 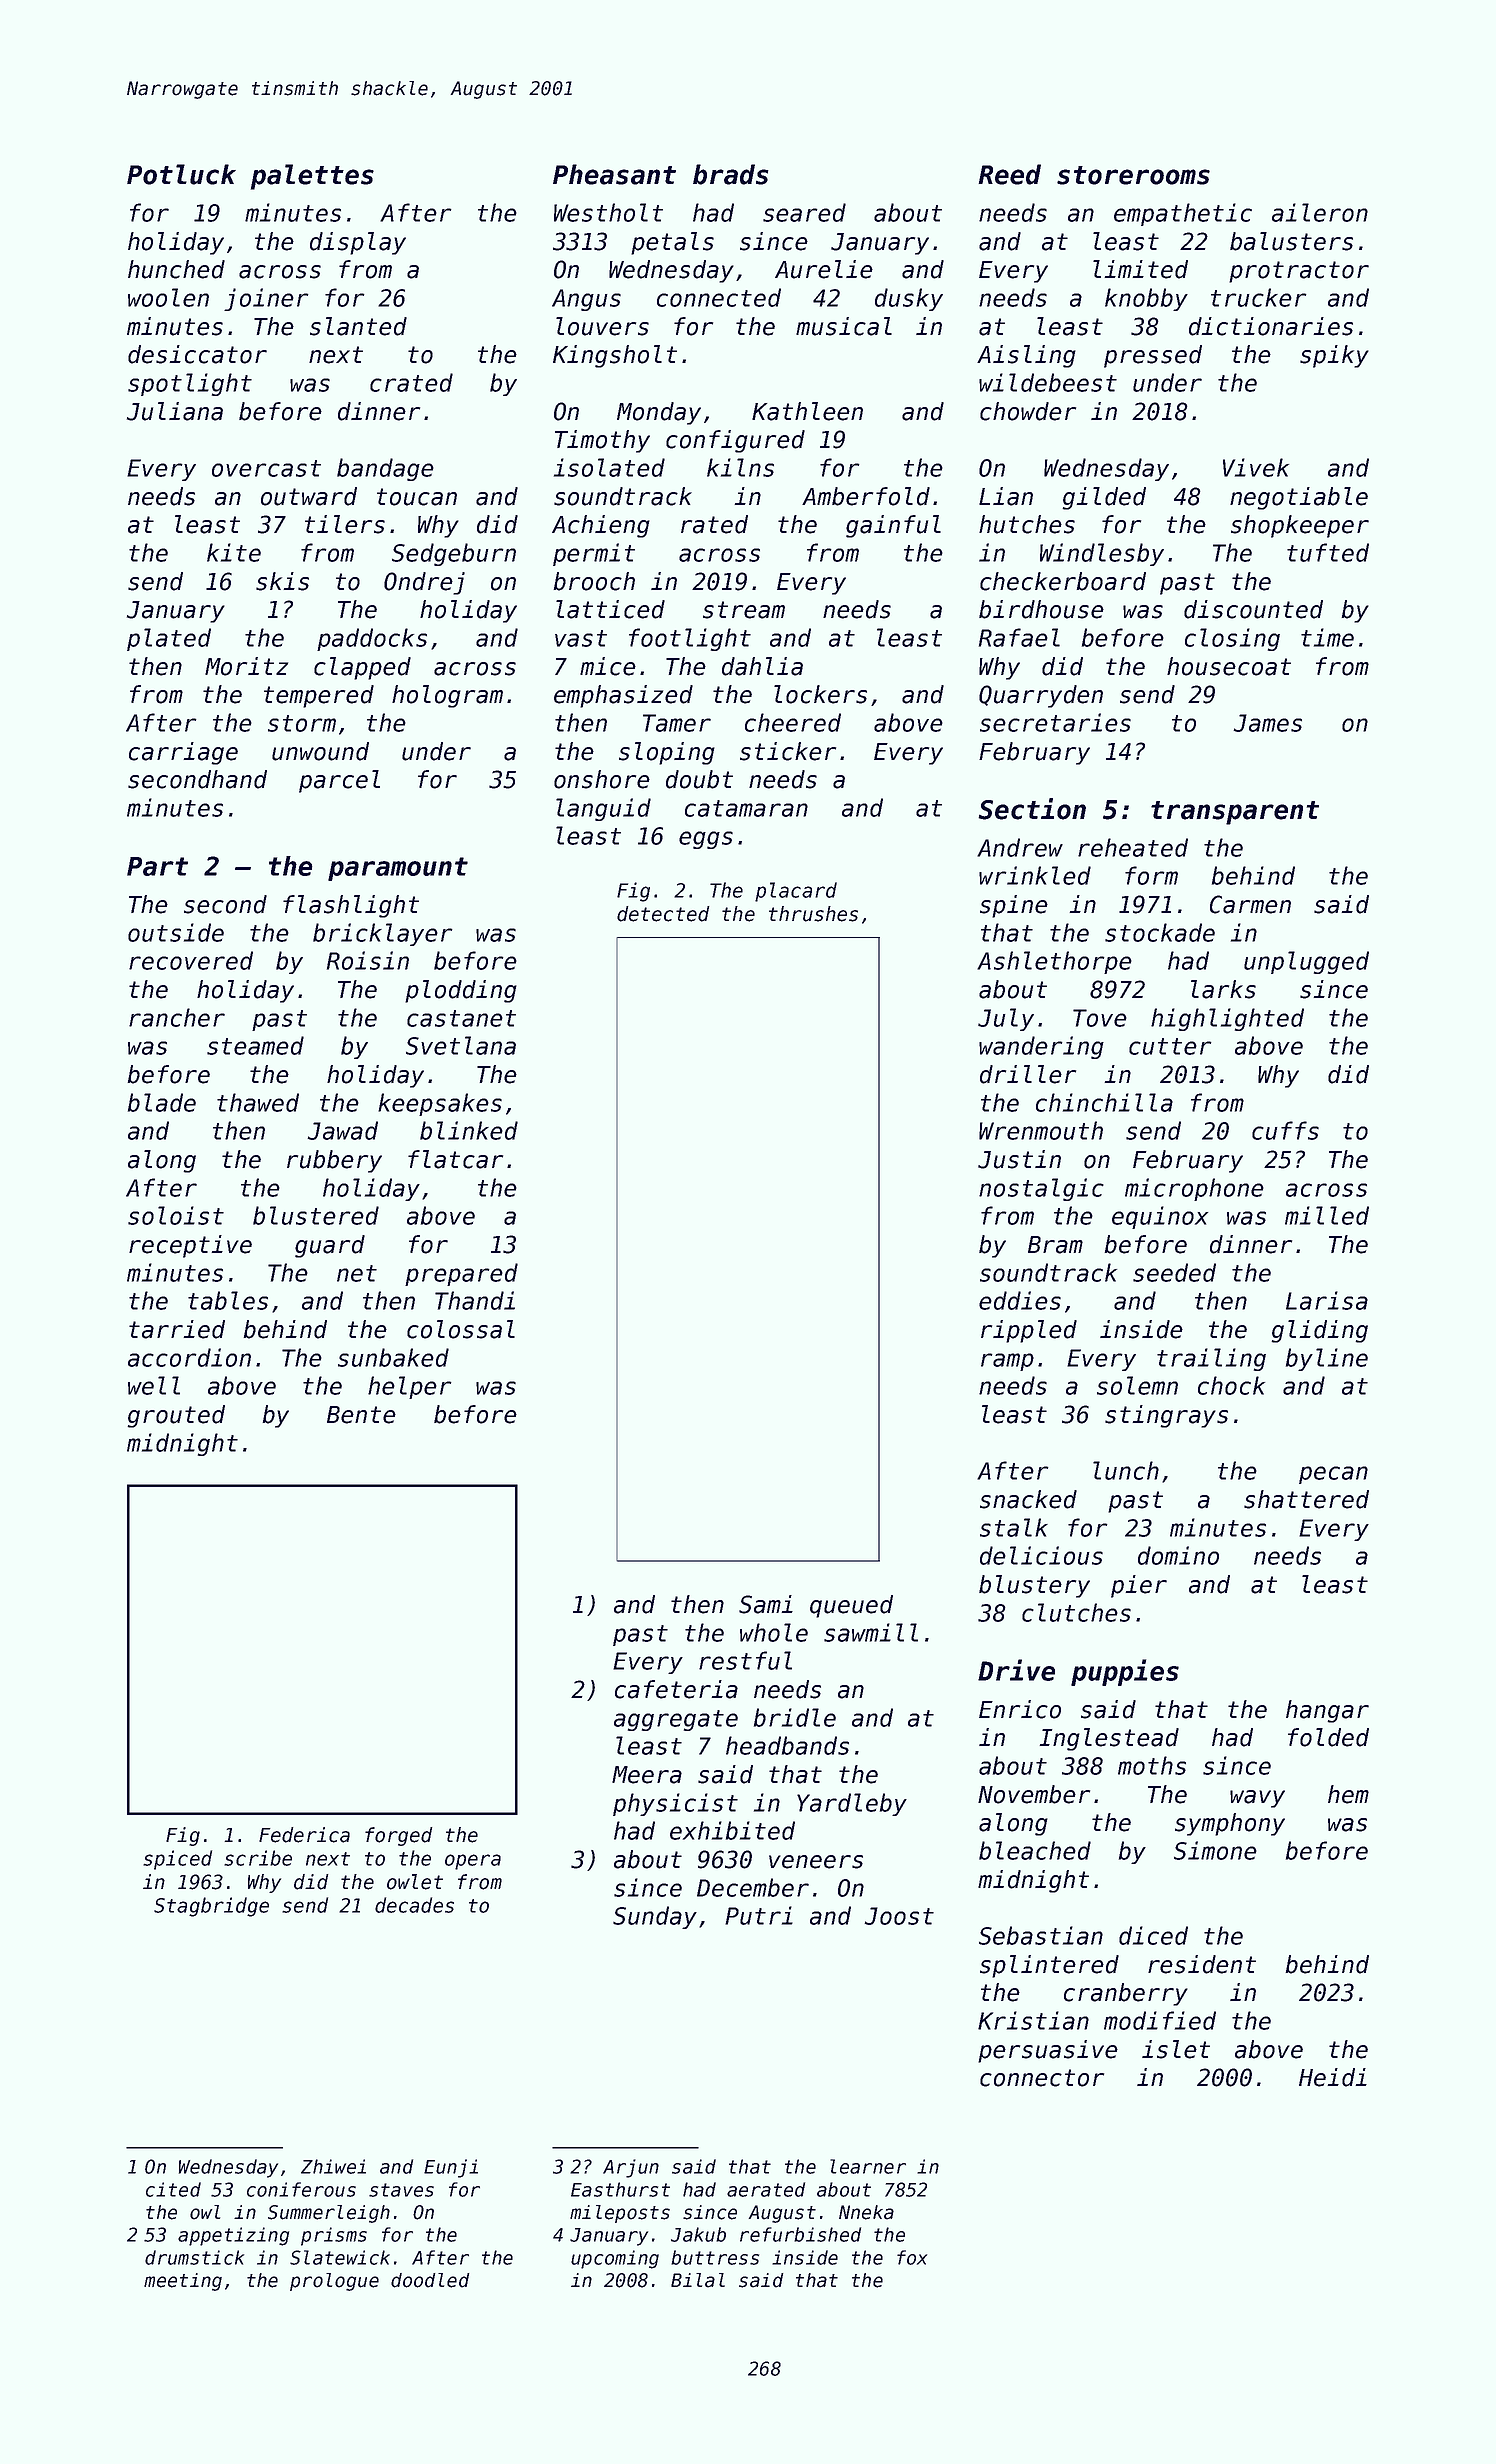 What do you see at coordinates (469, 1130) in the screenshot?
I see `blinked` at bounding box center [469, 1130].
